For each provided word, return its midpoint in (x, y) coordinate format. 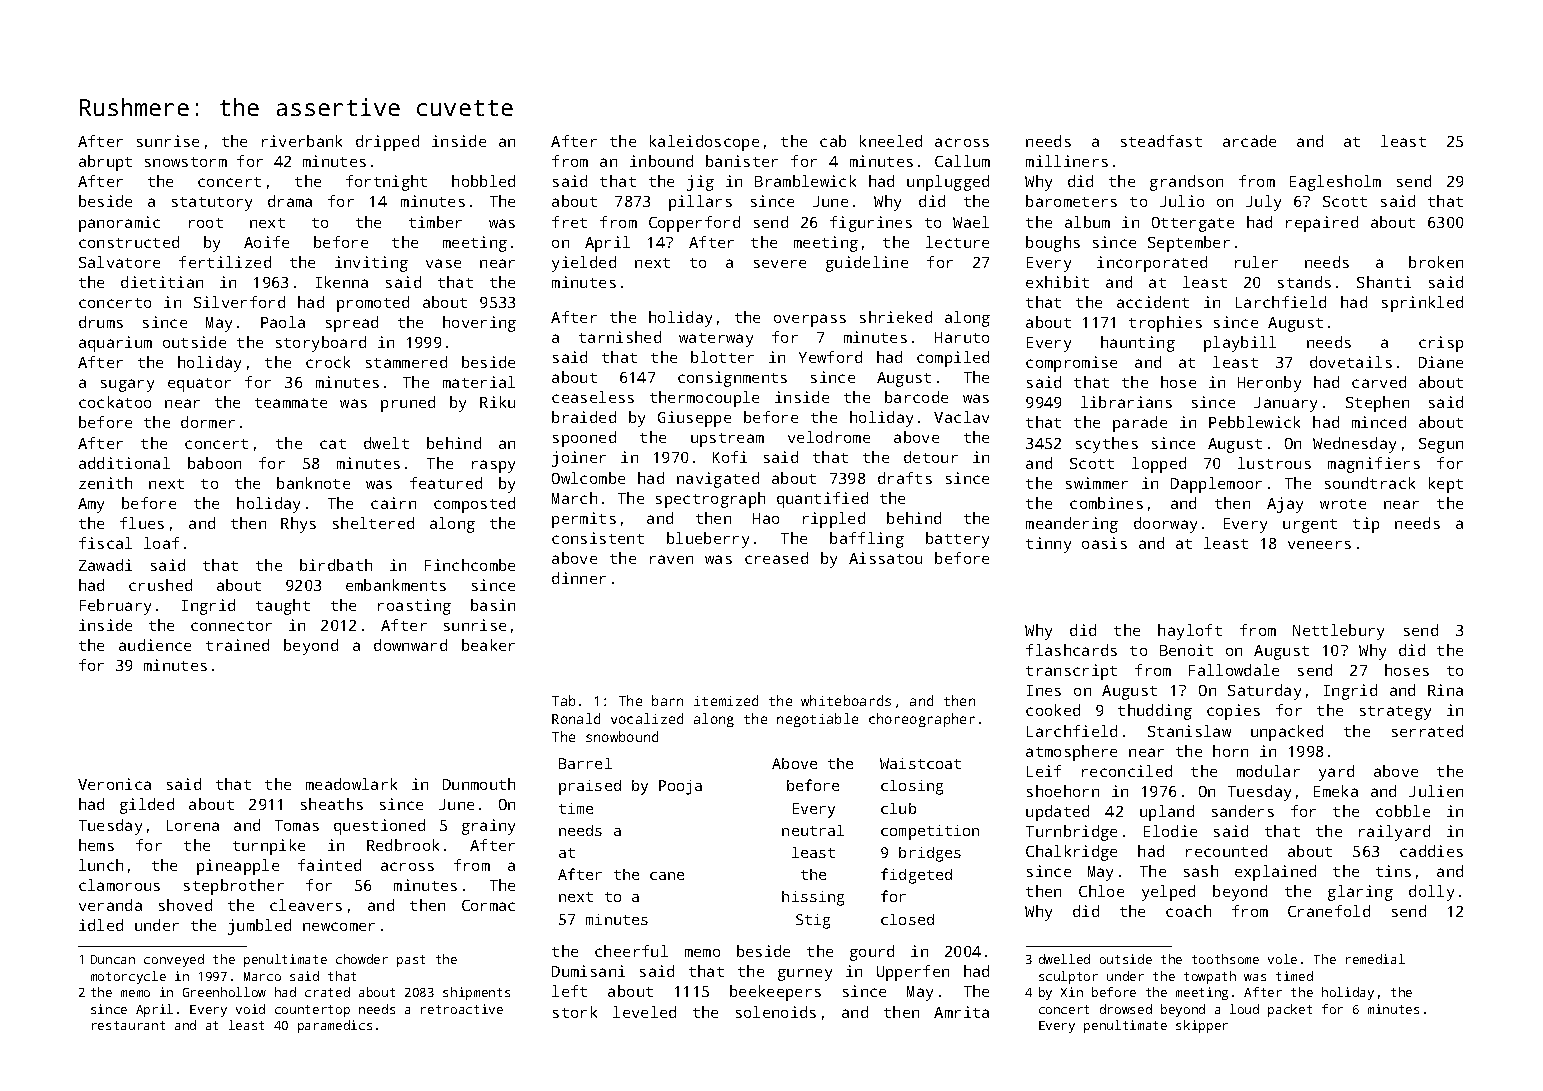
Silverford (239, 302)
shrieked (896, 317)
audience (155, 645)
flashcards (1071, 650)
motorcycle (128, 977)
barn (667, 700)
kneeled (891, 141)
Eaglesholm (1335, 183)
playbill (1240, 344)
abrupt (105, 163)
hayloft (1190, 632)
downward (410, 645)
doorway (1165, 525)
